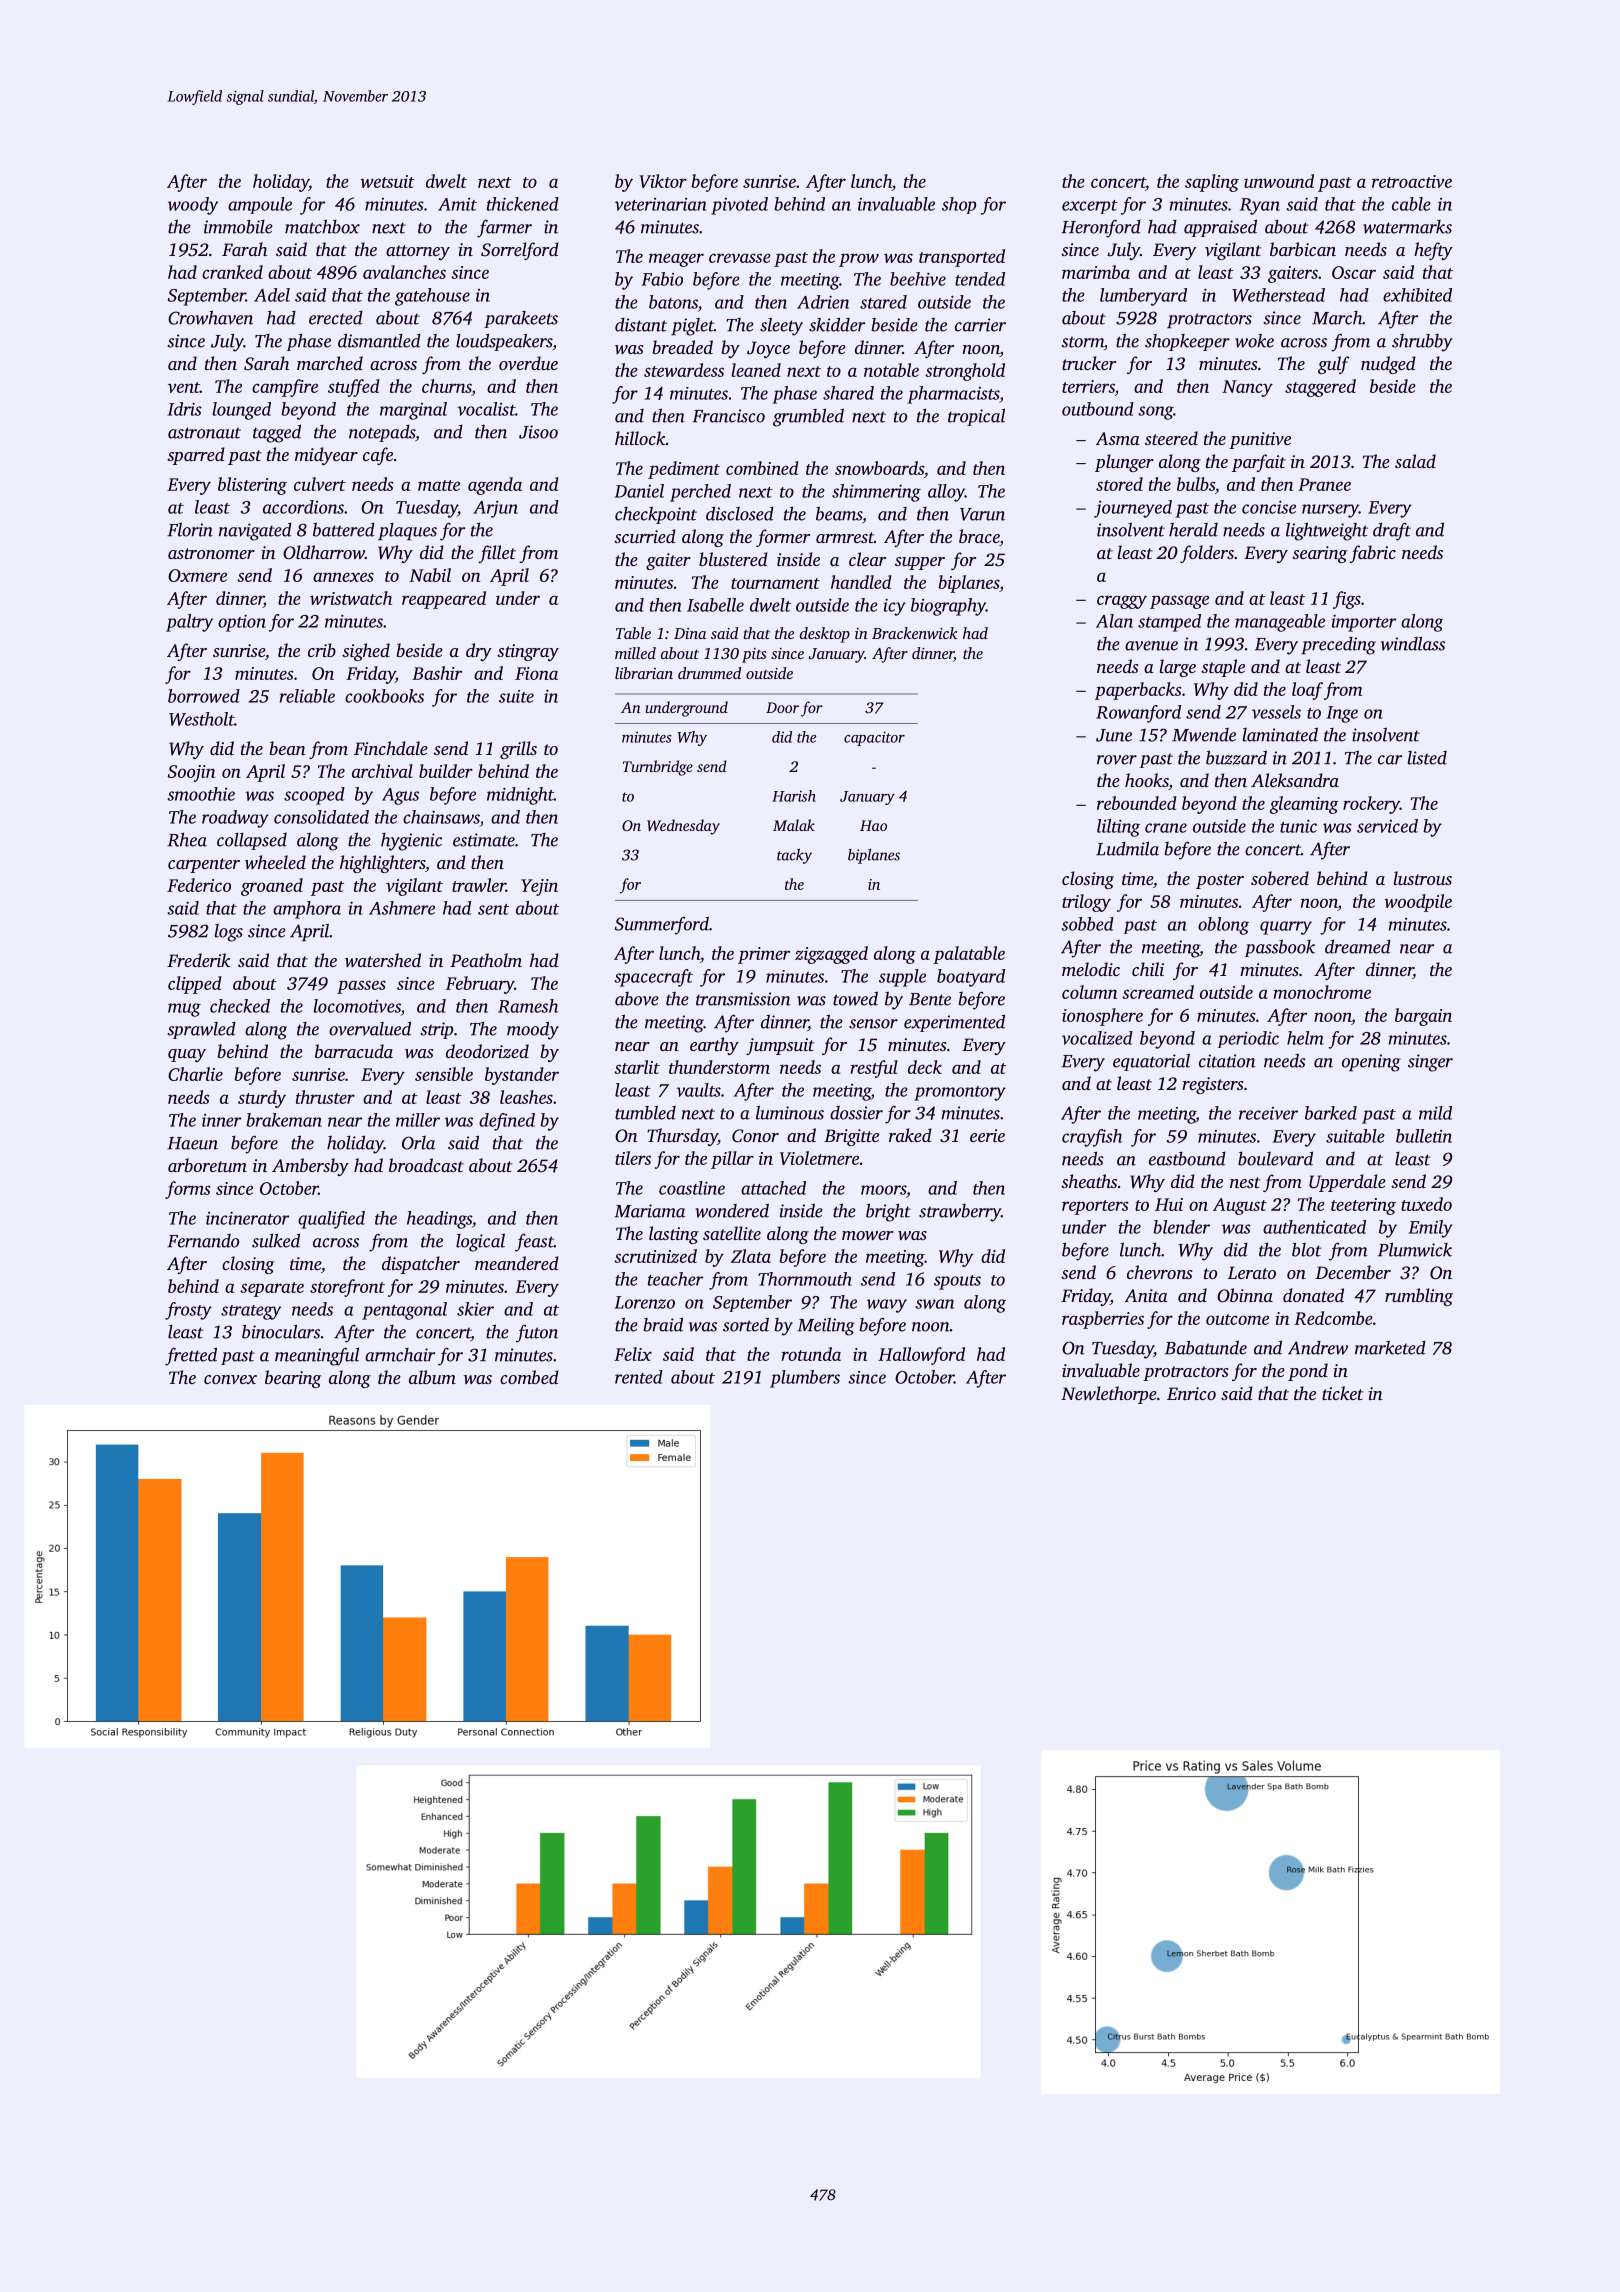 This document has height=2292, width=1620. What do you see at coordinates (432, 1377) in the document?
I see `album` at bounding box center [432, 1377].
